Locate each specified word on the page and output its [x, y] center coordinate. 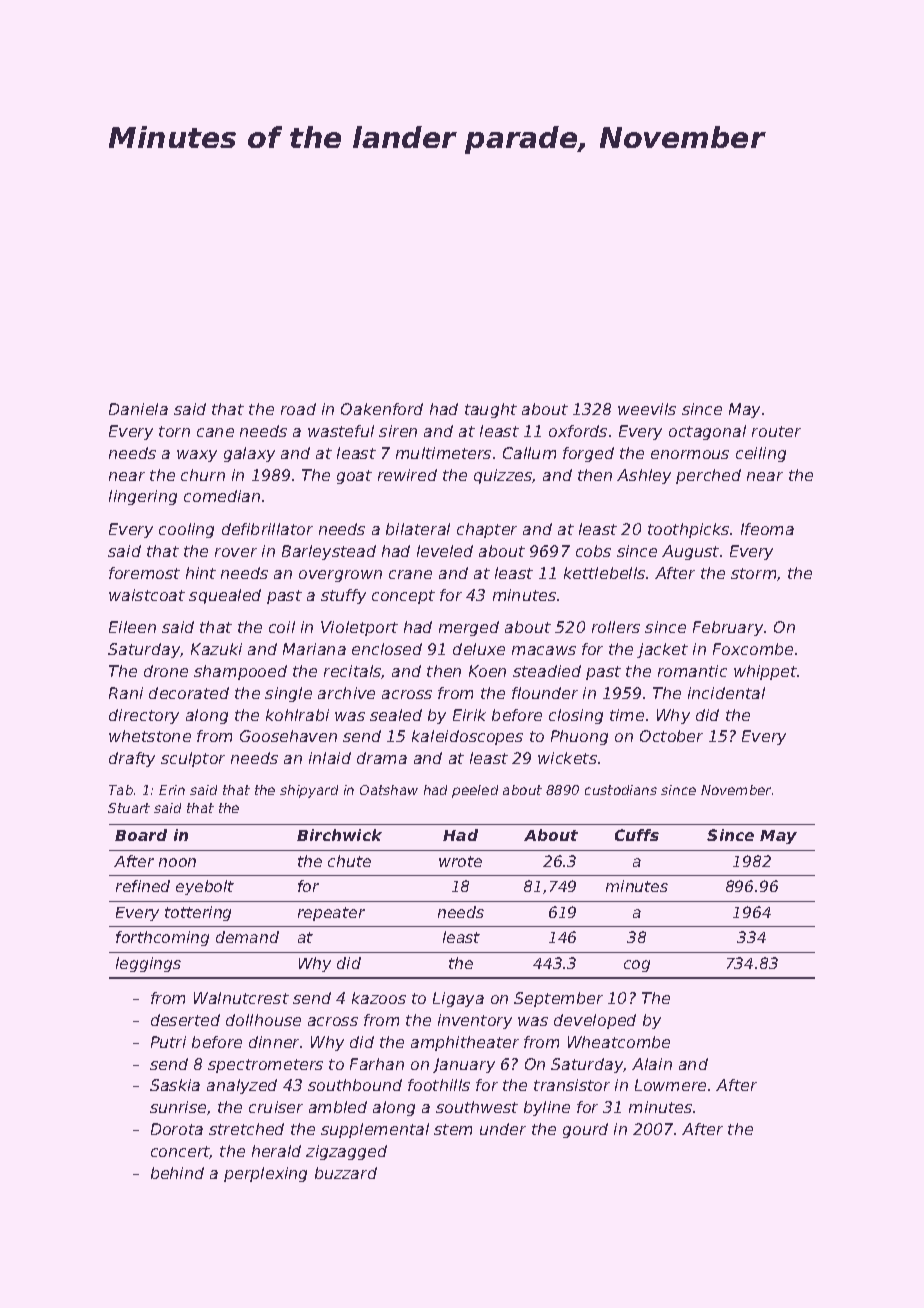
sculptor [193, 759]
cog [637, 966]
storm [753, 573]
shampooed [240, 672]
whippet [765, 672]
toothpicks [688, 530]
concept [403, 597]
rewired [407, 475]
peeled [475, 791]
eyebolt [205, 887]
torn [174, 431]
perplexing [265, 1174]
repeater [331, 914]
